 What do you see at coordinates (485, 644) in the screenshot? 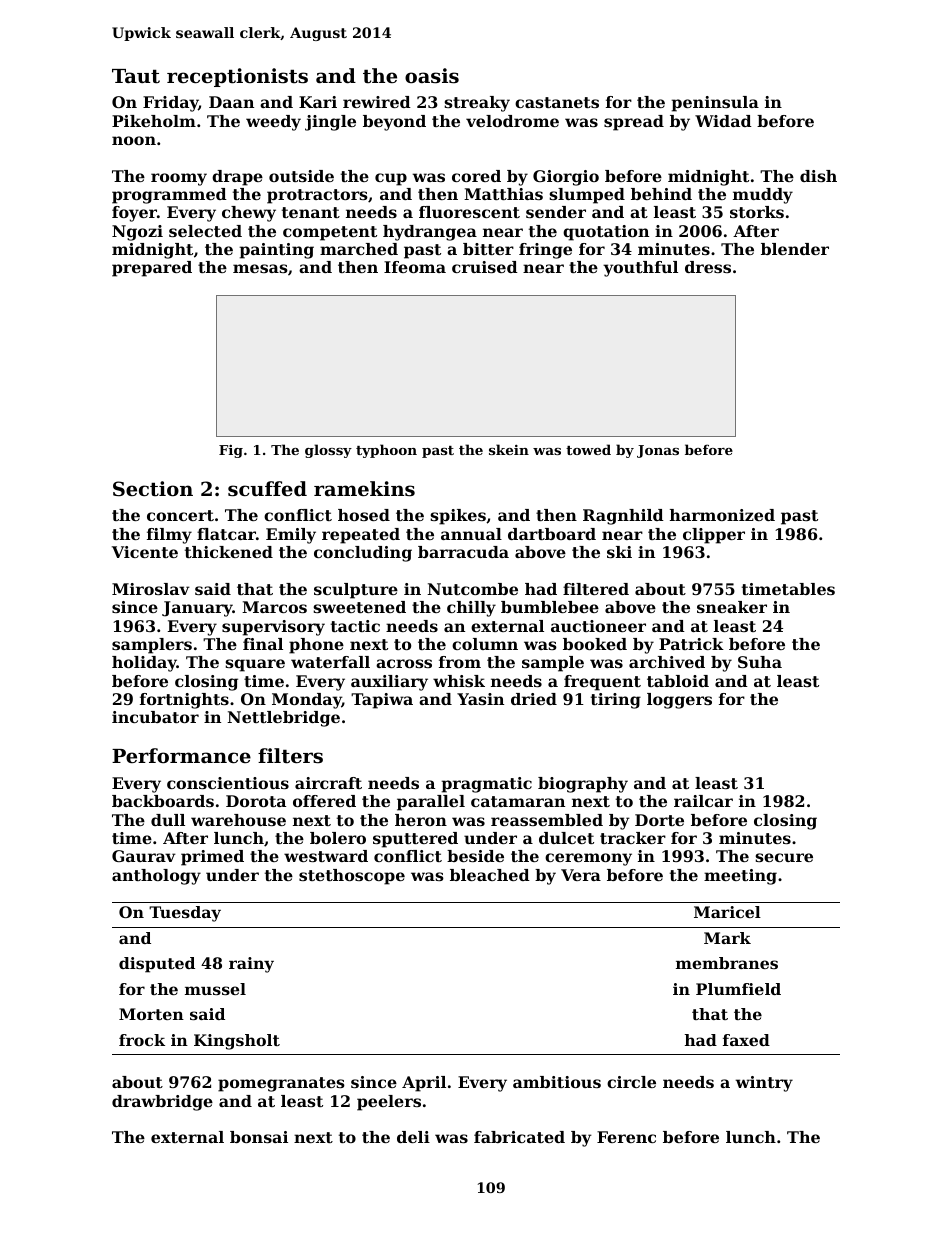
I see `column` at bounding box center [485, 644].
